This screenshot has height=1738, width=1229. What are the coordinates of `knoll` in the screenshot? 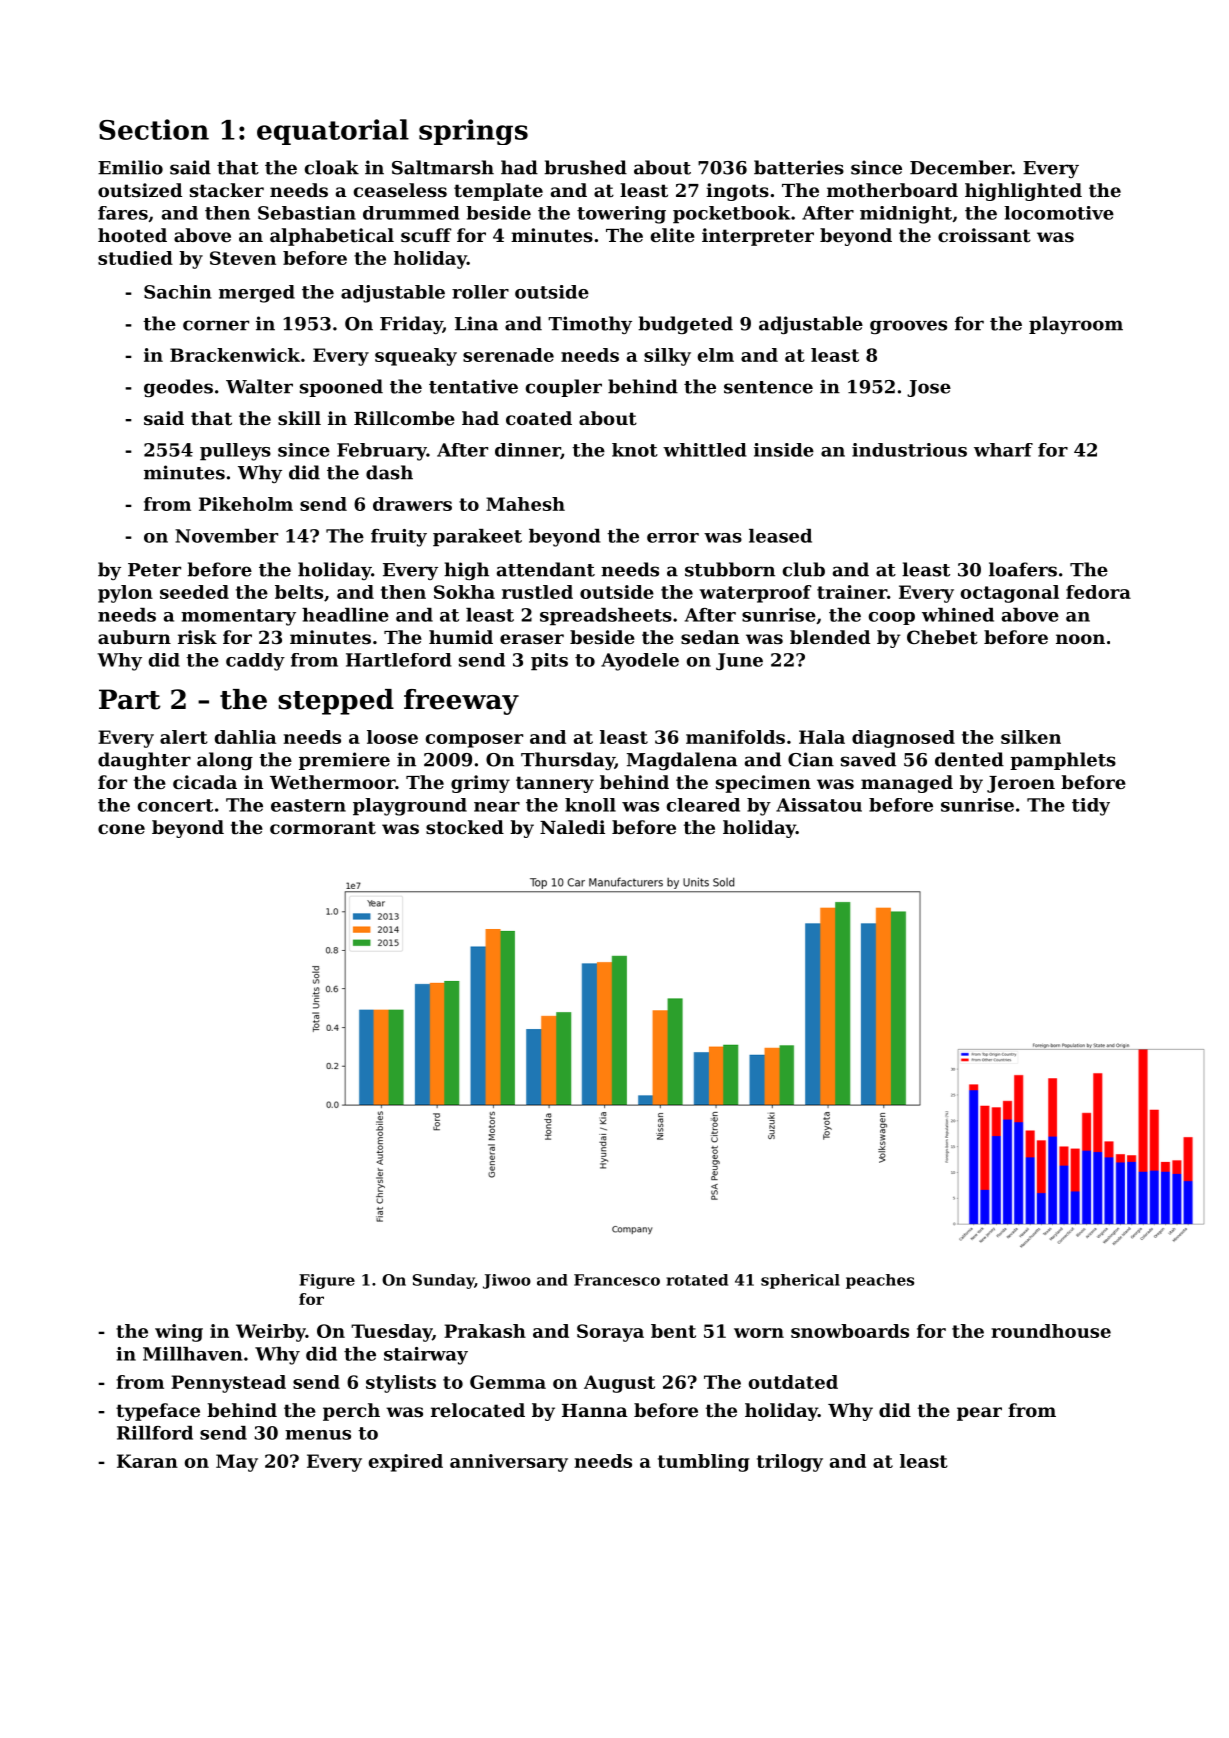 It's located at (590, 805).
